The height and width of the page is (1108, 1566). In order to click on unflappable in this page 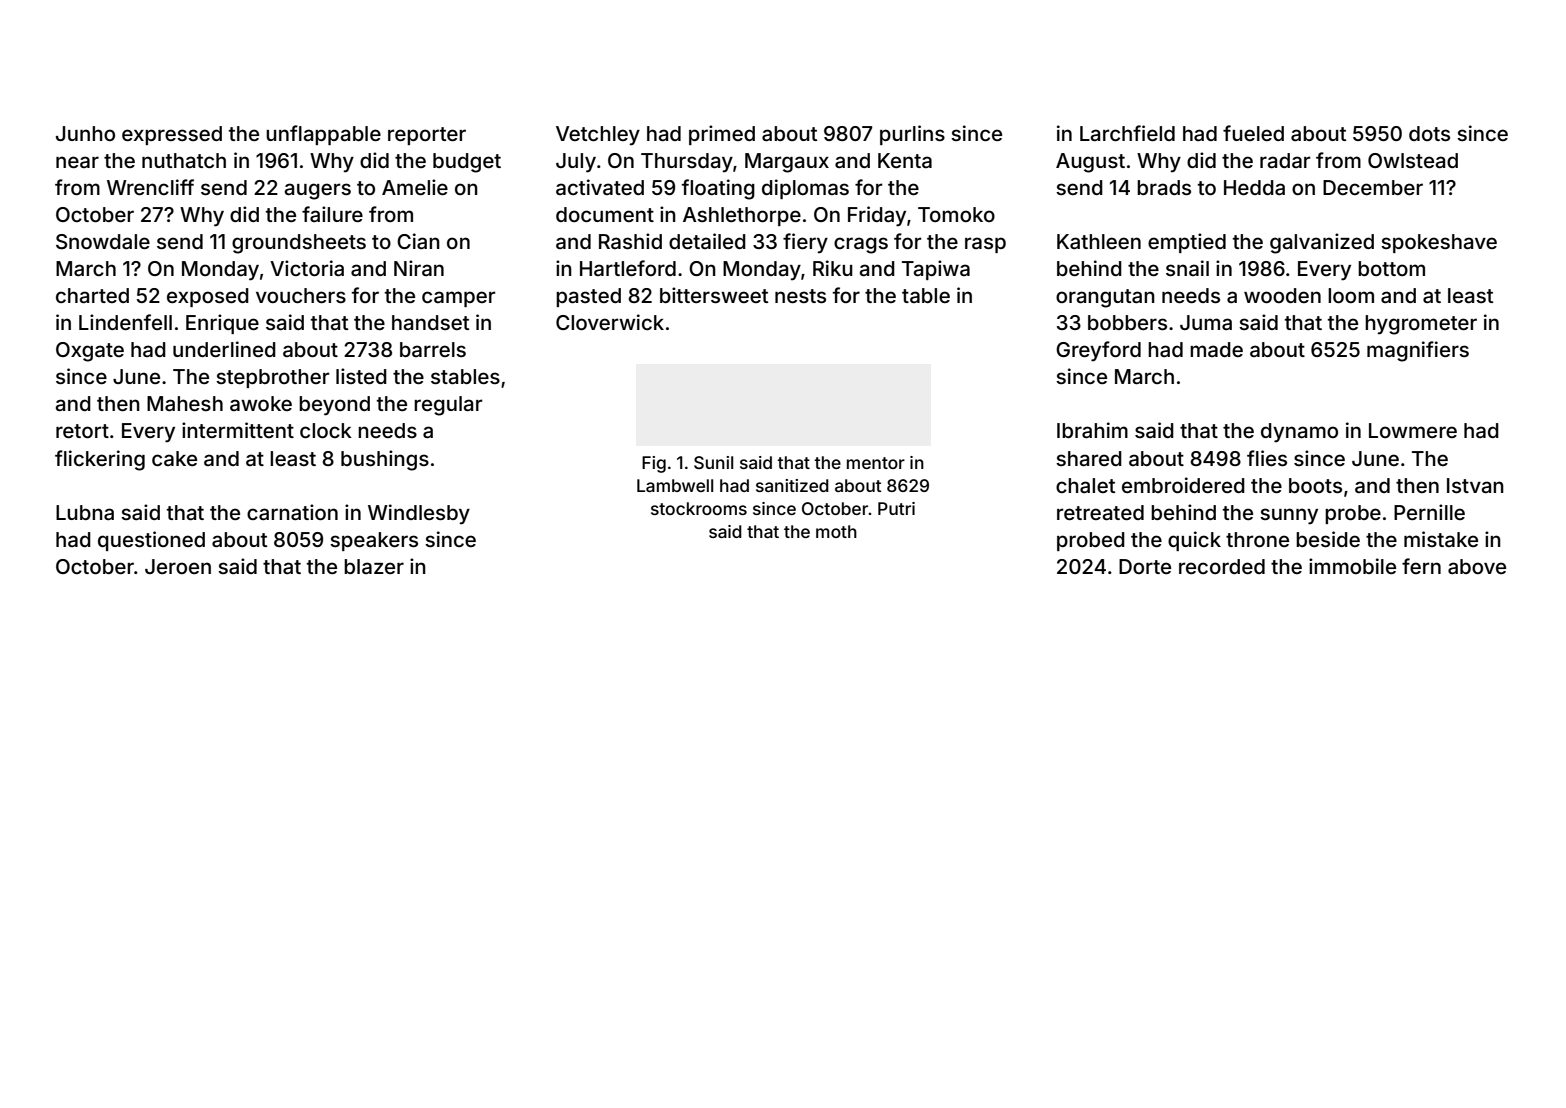, I will do `click(323, 135)`.
